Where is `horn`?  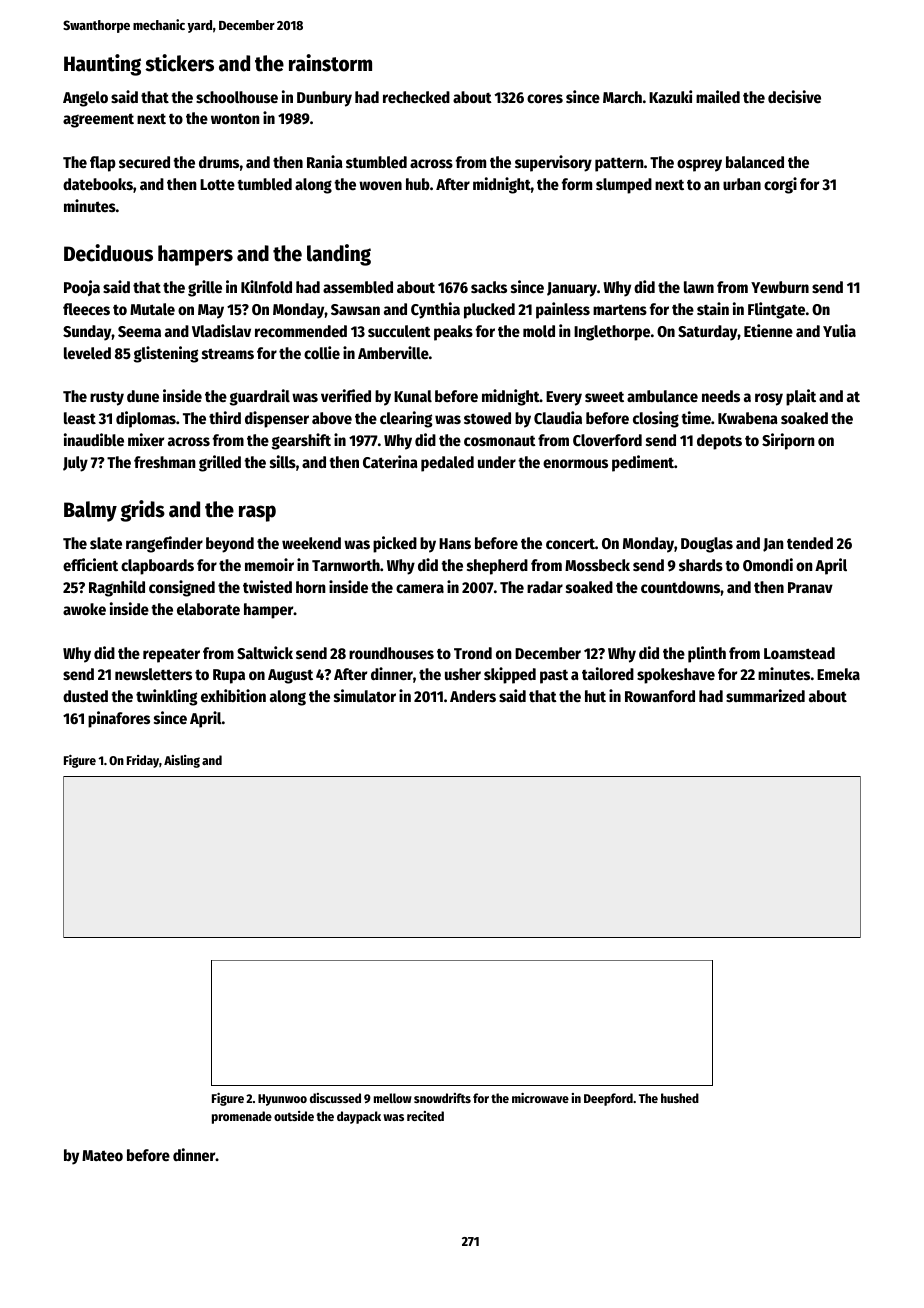
horn is located at coordinates (311, 587).
